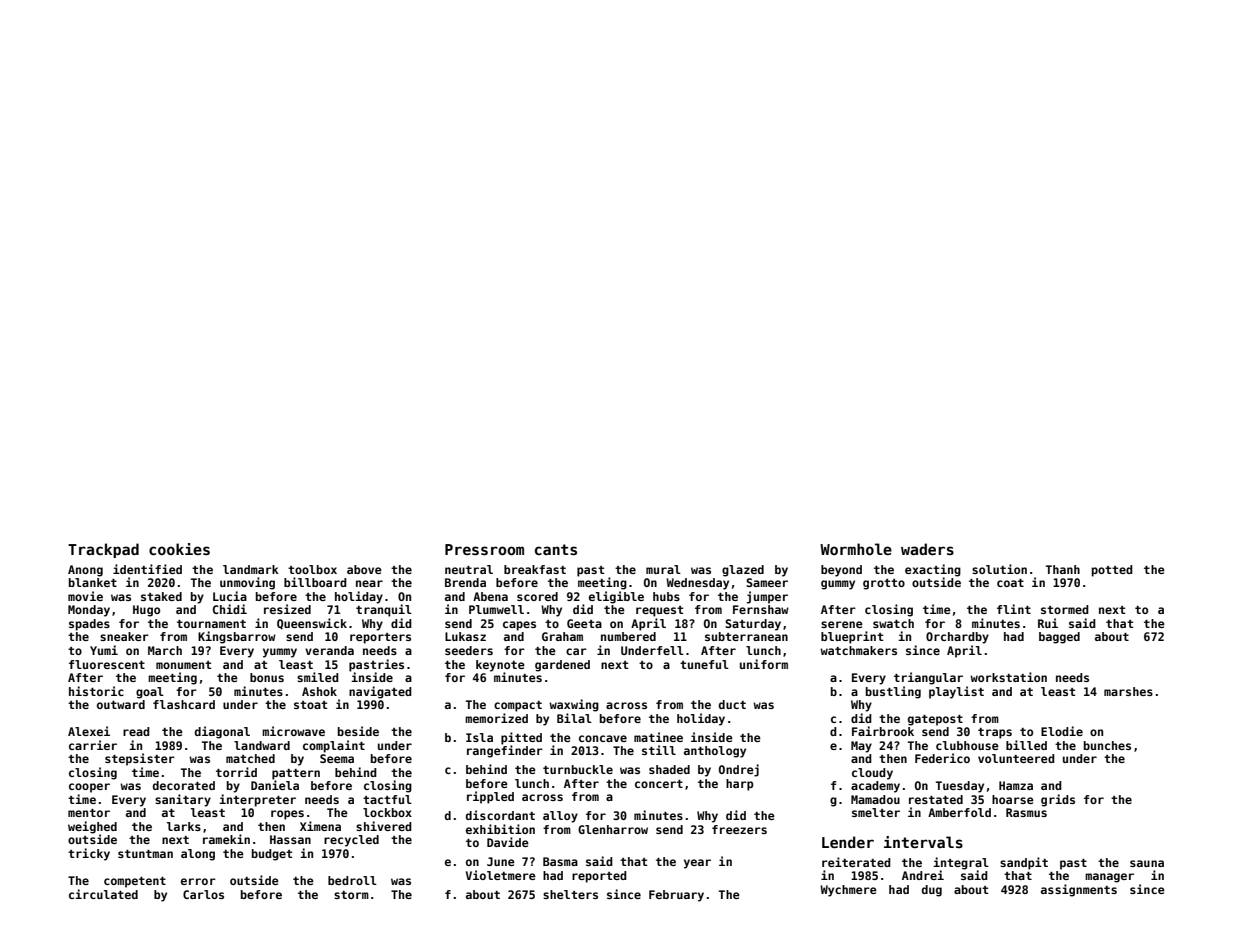 The height and width of the screenshot is (952, 1233). Describe the element at coordinates (995, 733) in the screenshot. I see `traps` at that location.
